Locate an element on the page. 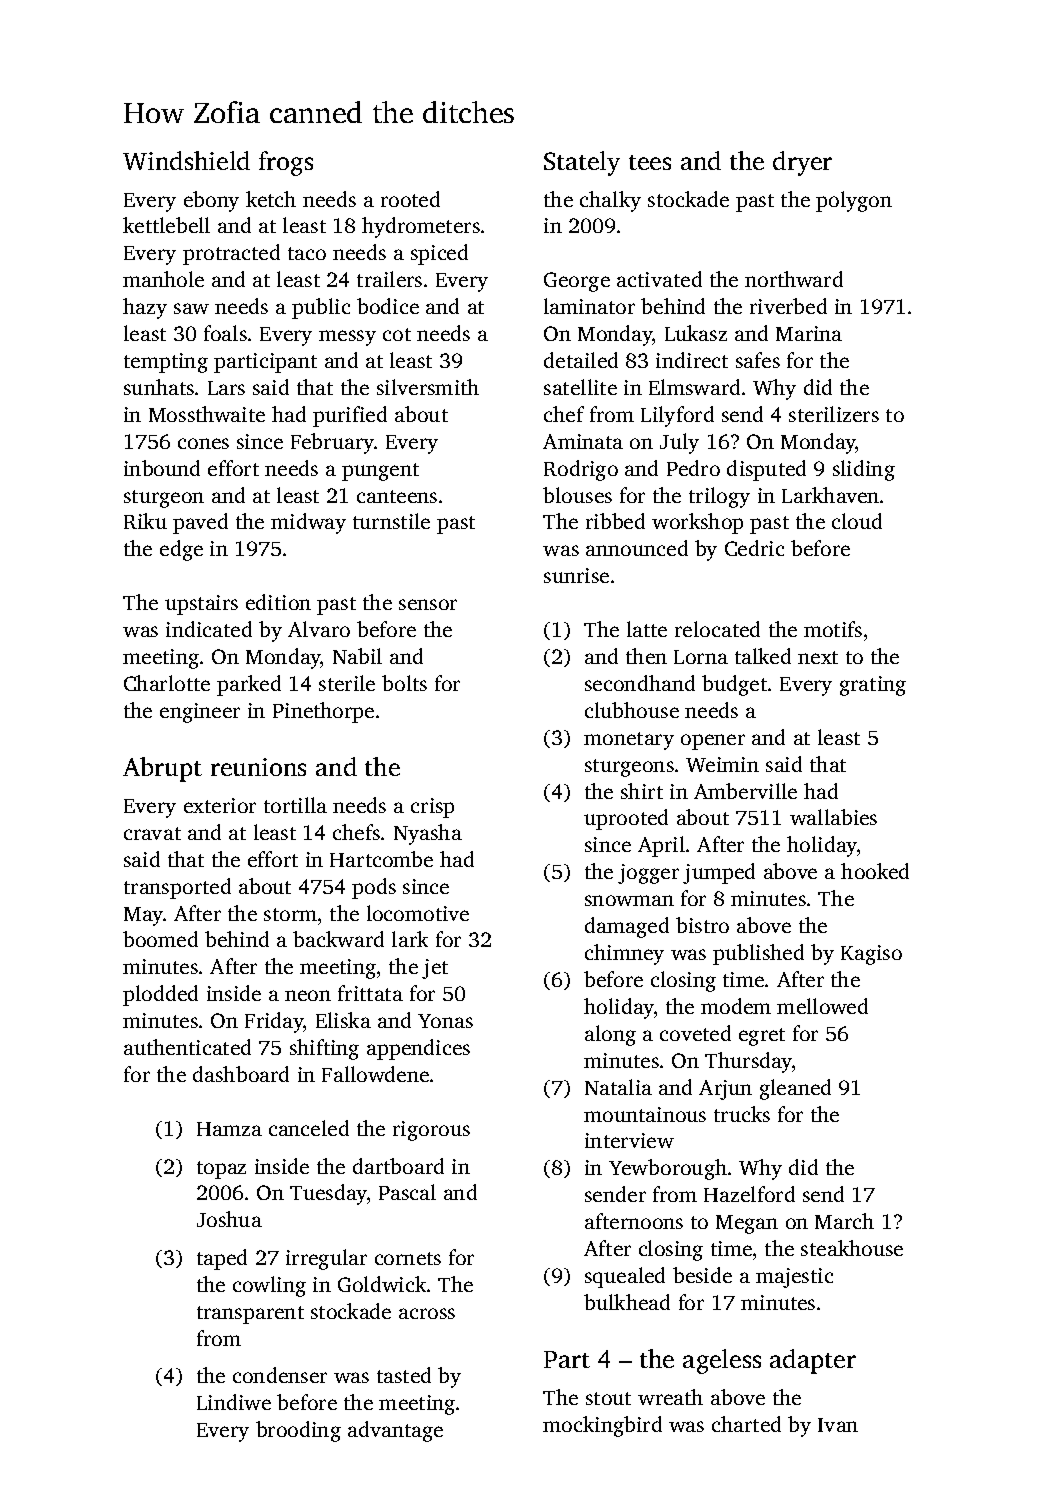 The image size is (1037, 1502). storm is located at coordinates (290, 914).
